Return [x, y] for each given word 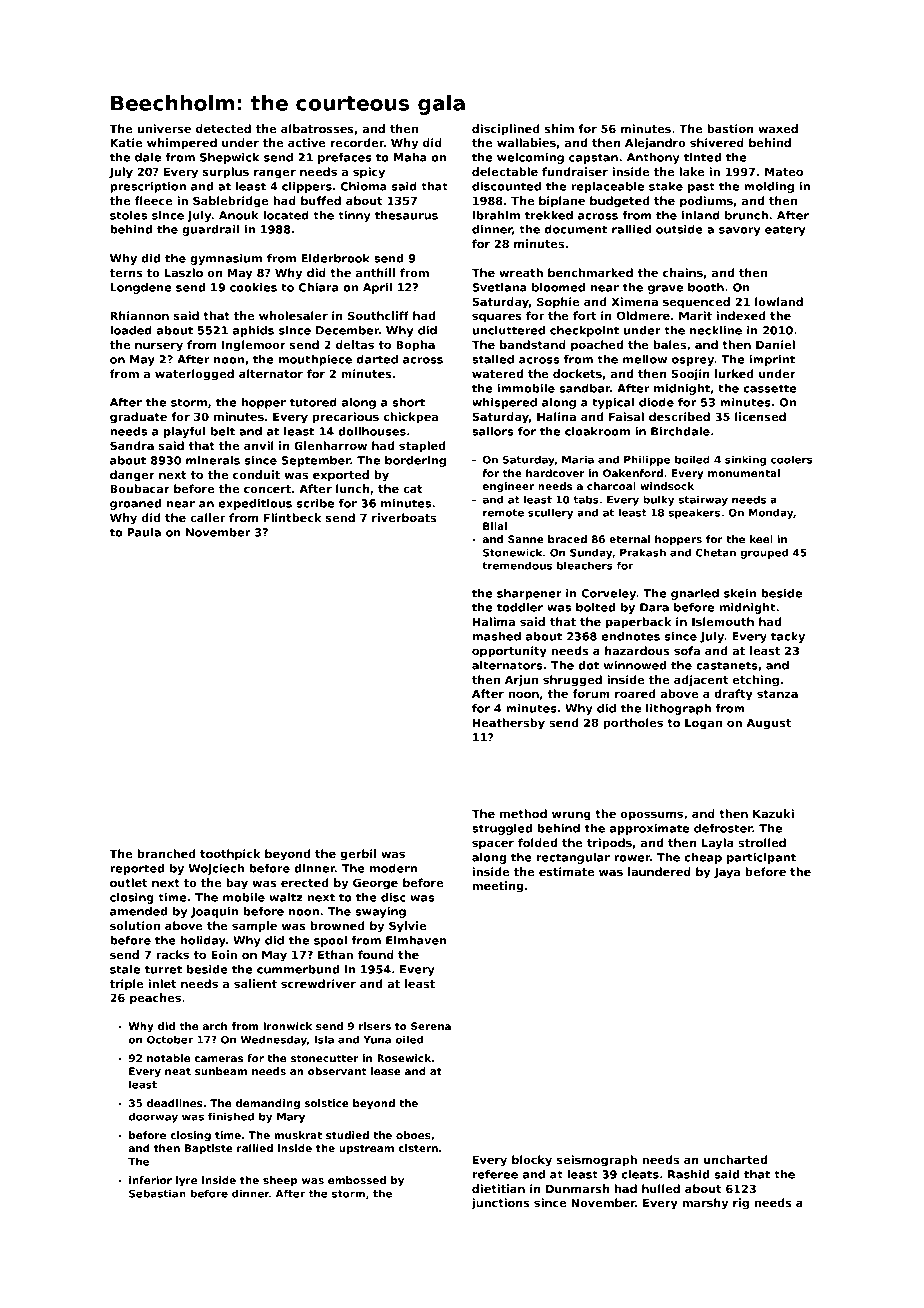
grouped [764, 553]
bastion [730, 128]
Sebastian [157, 1193]
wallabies [526, 142]
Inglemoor [254, 346]
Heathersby [509, 724]
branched [167, 853]
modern [393, 868]
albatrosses [317, 128]
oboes [413, 1135]
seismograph [597, 1161]
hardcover [555, 473]
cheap [703, 858]
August [768, 724]
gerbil [358, 855]
